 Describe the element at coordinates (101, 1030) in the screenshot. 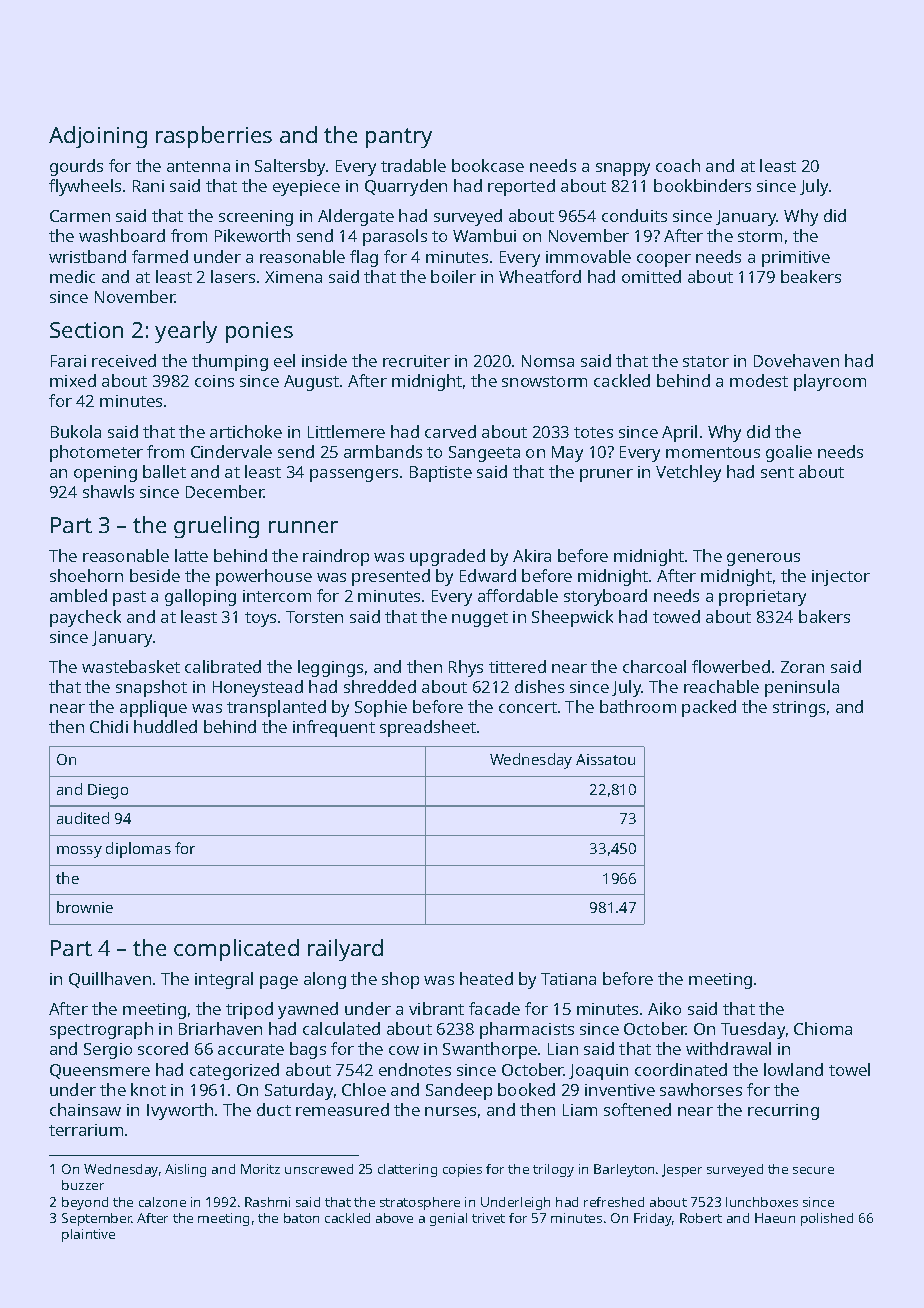

I see `spectrograph` at that location.
